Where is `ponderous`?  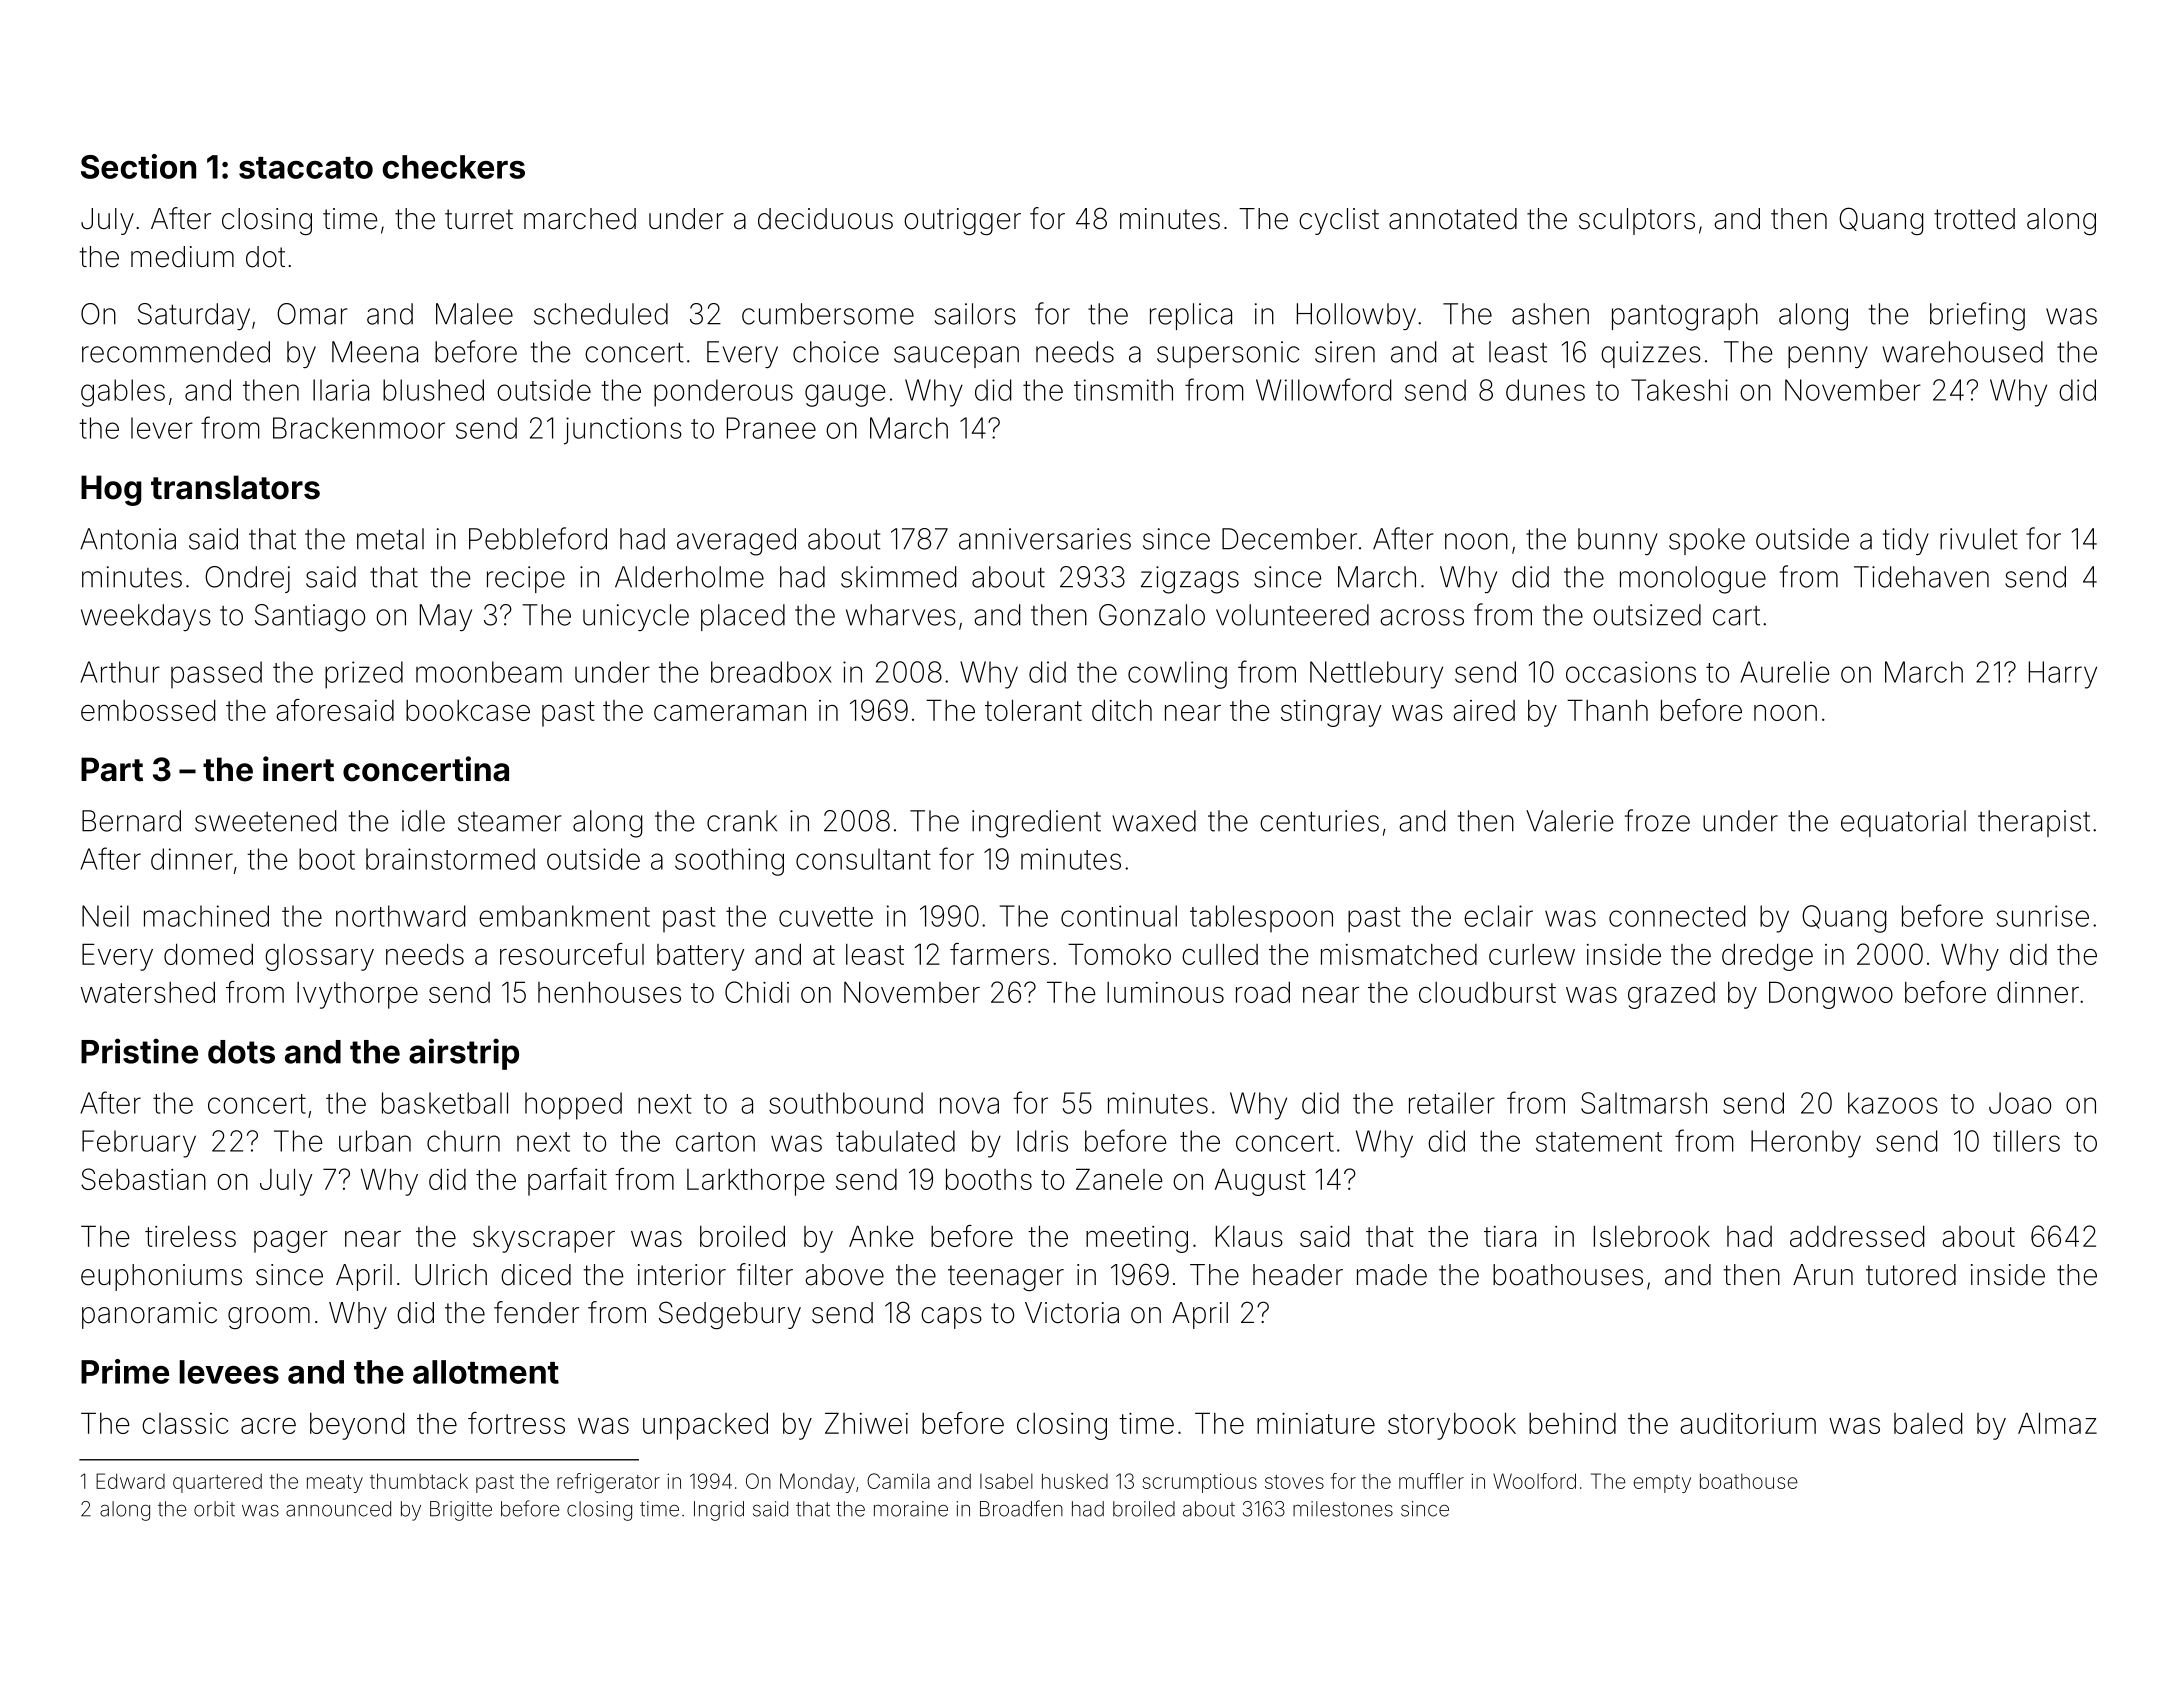
ponderous is located at coordinates (723, 393).
